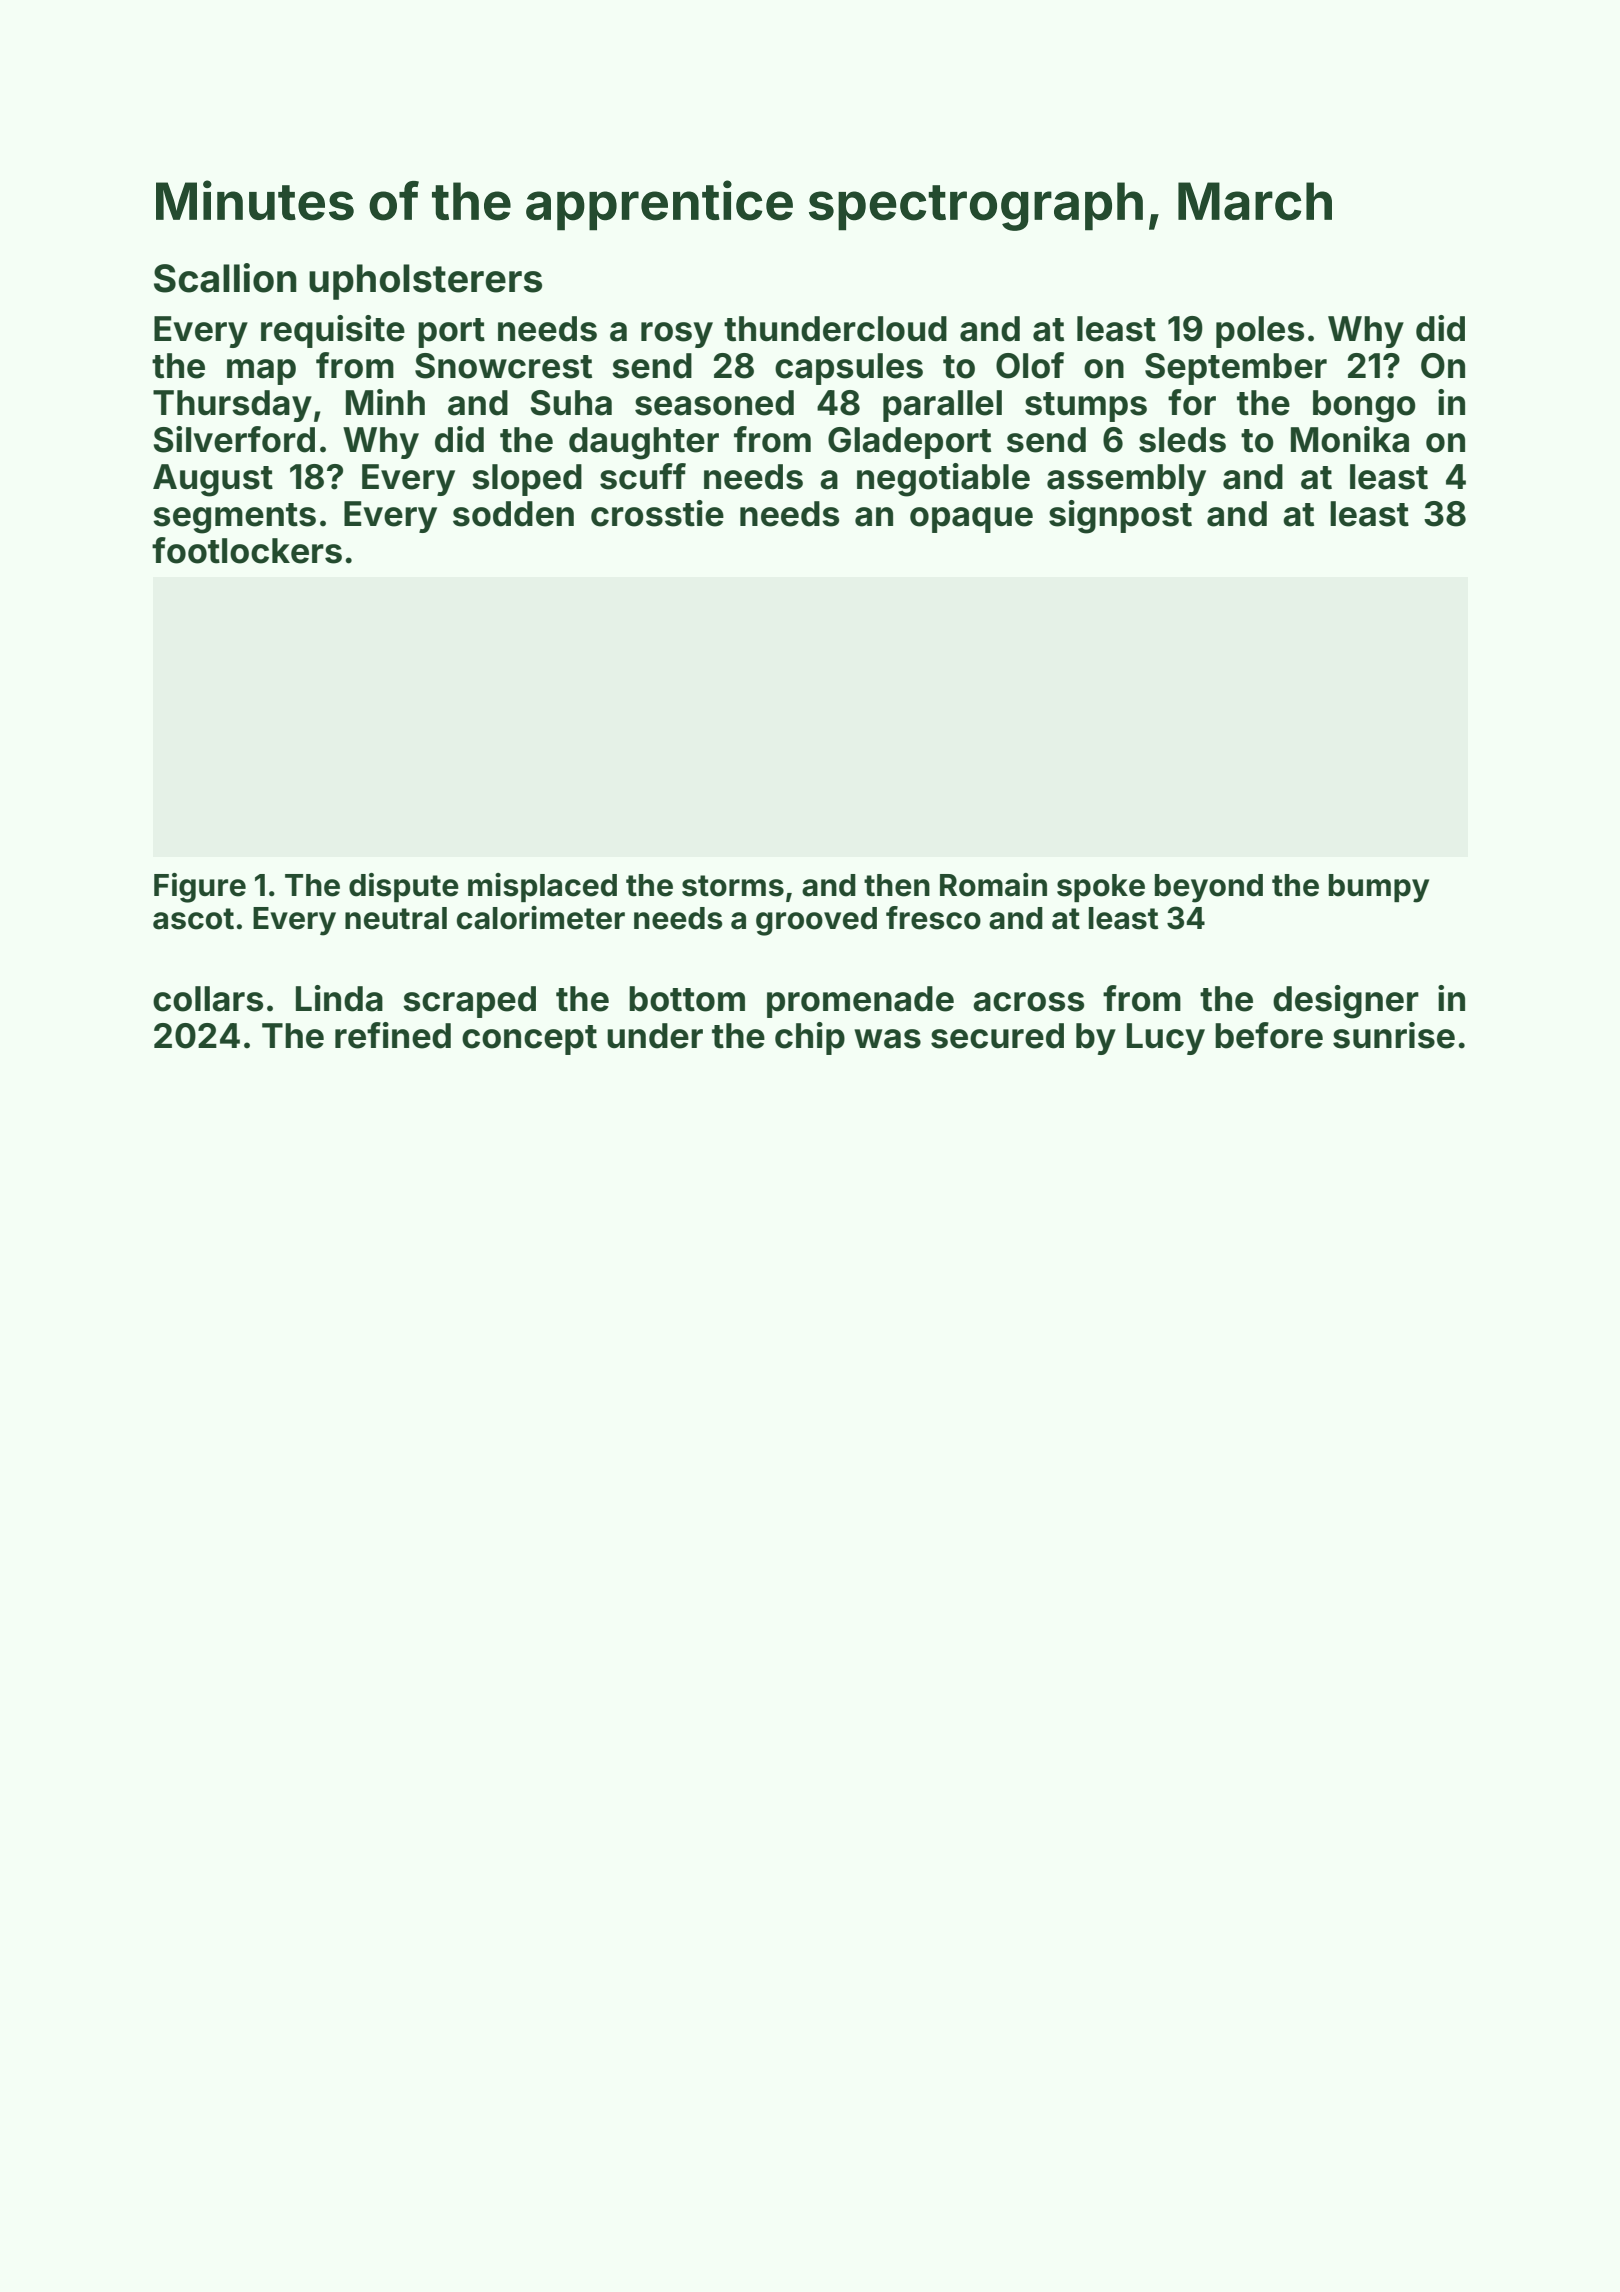 The height and width of the page is (2292, 1620). I want to click on opaque, so click(971, 520).
